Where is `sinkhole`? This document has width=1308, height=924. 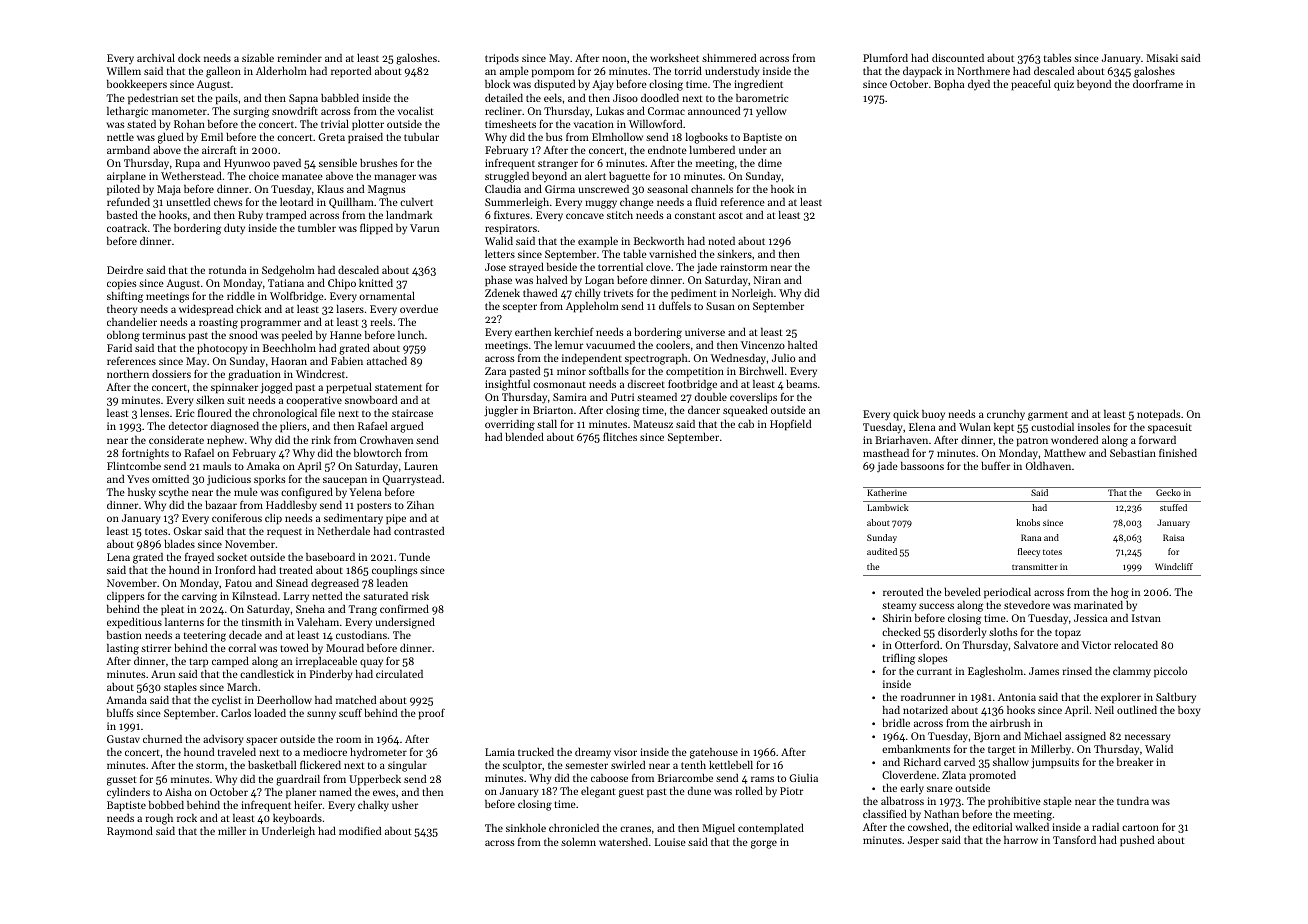
sinkhole is located at coordinates (526, 828).
